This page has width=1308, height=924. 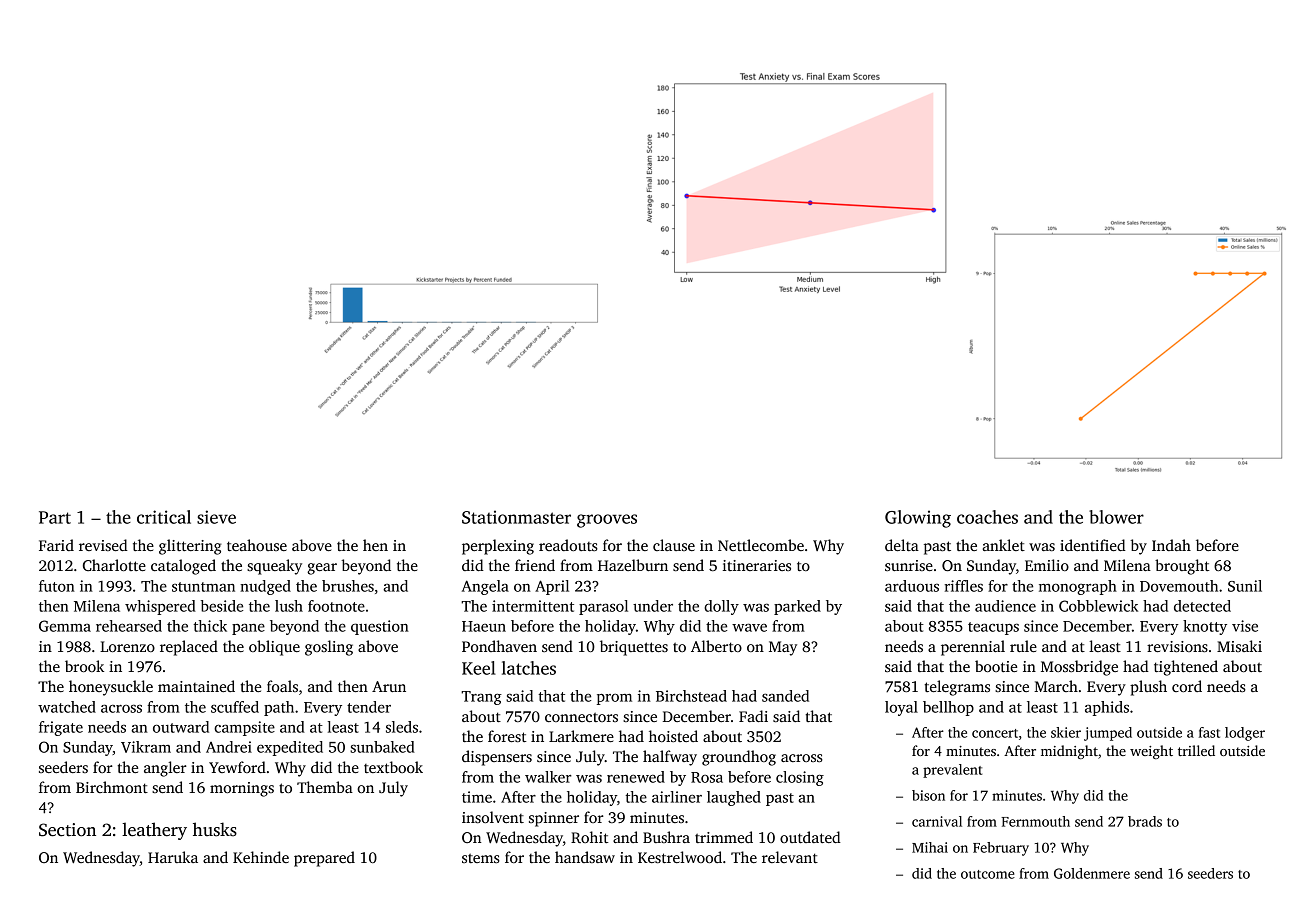 What do you see at coordinates (1145, 821) in the page?
I see `brads` at bounding box center [1145, 821].
